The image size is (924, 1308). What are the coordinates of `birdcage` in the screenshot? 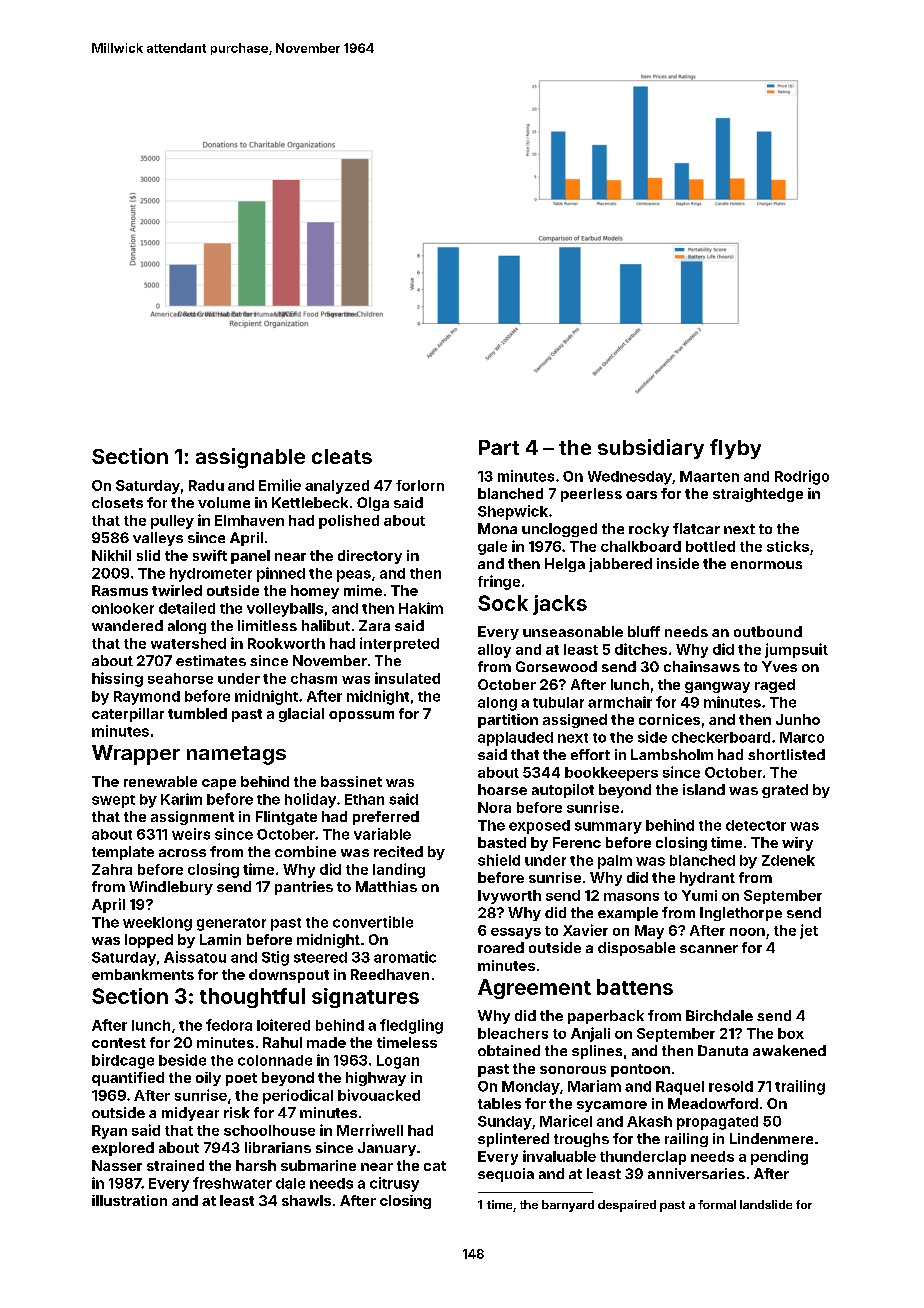 It's located at (123, 1061).
